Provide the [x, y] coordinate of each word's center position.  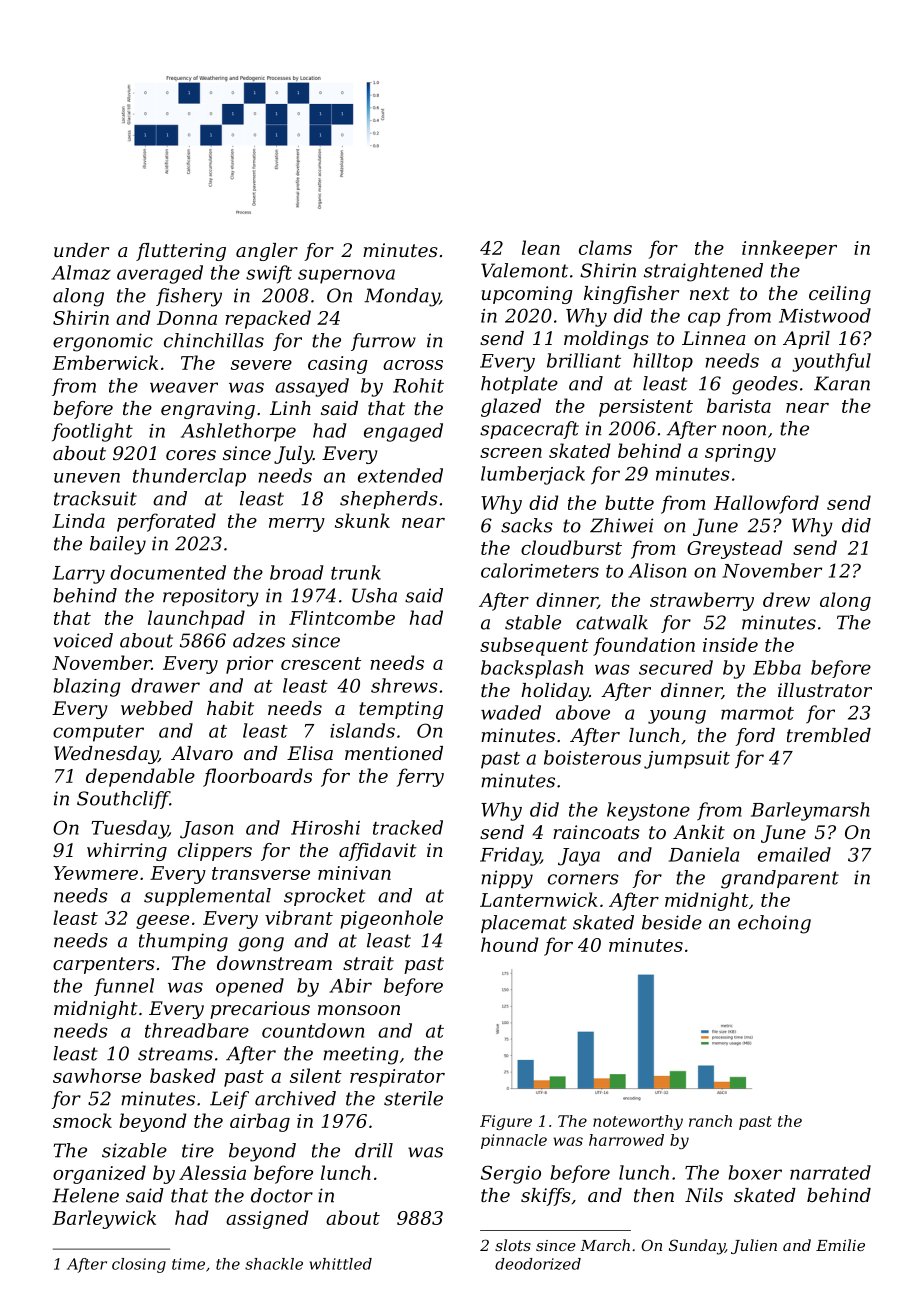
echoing [774, 924]
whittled [341, 1264]
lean [541, 247]
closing [139, 1265]
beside [672, 922]
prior [249, 665]
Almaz [81, 272]
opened [250, 987]
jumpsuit [687, 760]
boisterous [592, 757]
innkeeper [789, 249]
